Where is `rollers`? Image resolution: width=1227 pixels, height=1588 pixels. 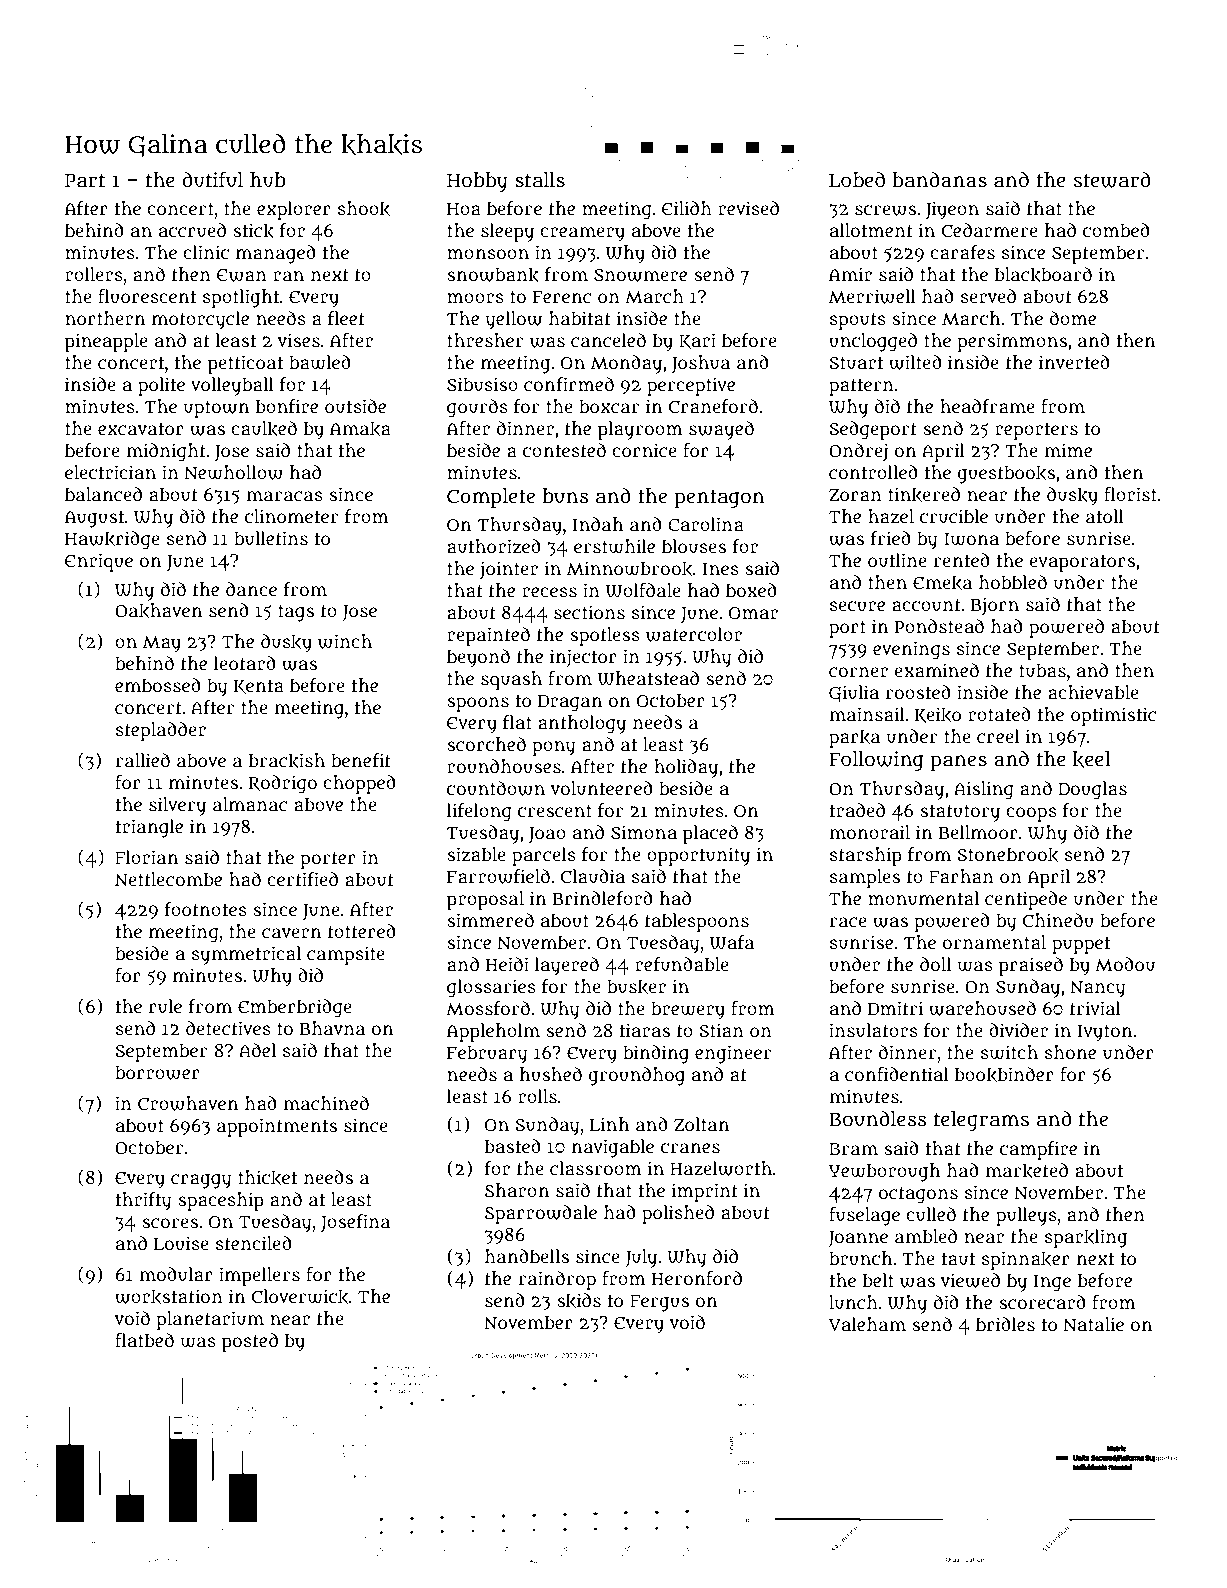
rollers is located at coordinates (94, 274).
